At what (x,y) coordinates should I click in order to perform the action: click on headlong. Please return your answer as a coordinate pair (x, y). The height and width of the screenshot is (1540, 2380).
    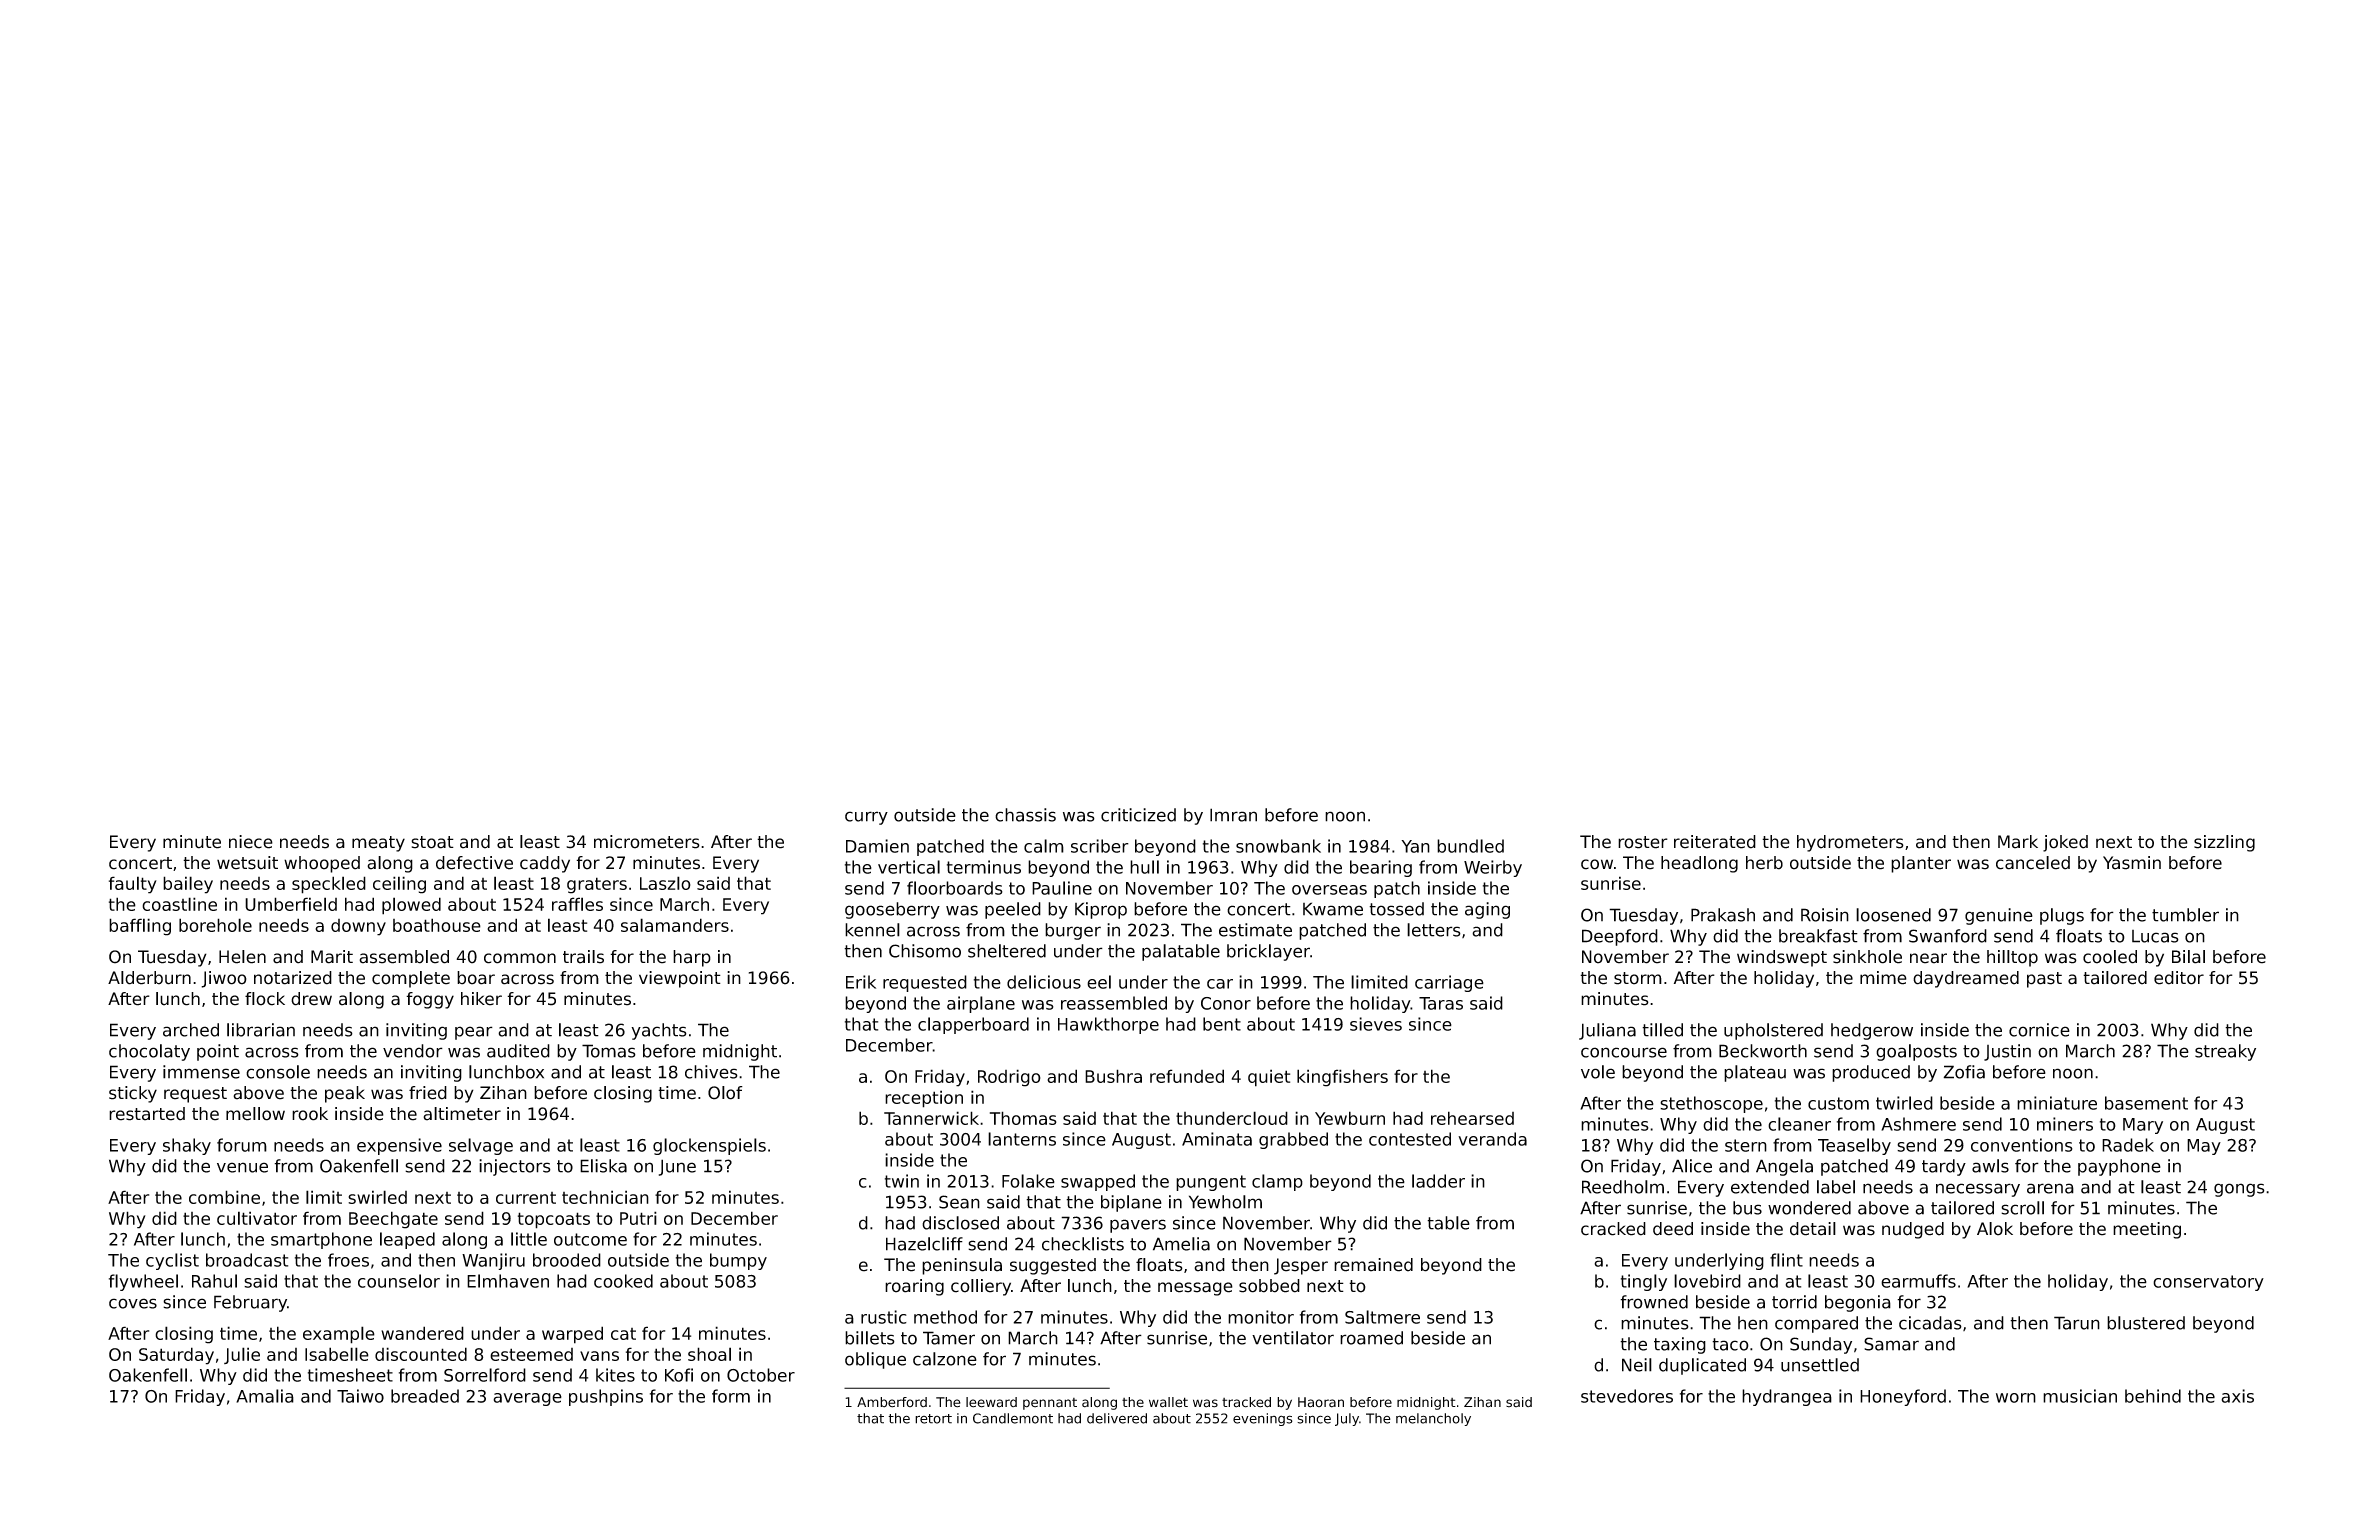
    Looking at the image, I should click on (1699, 864).
